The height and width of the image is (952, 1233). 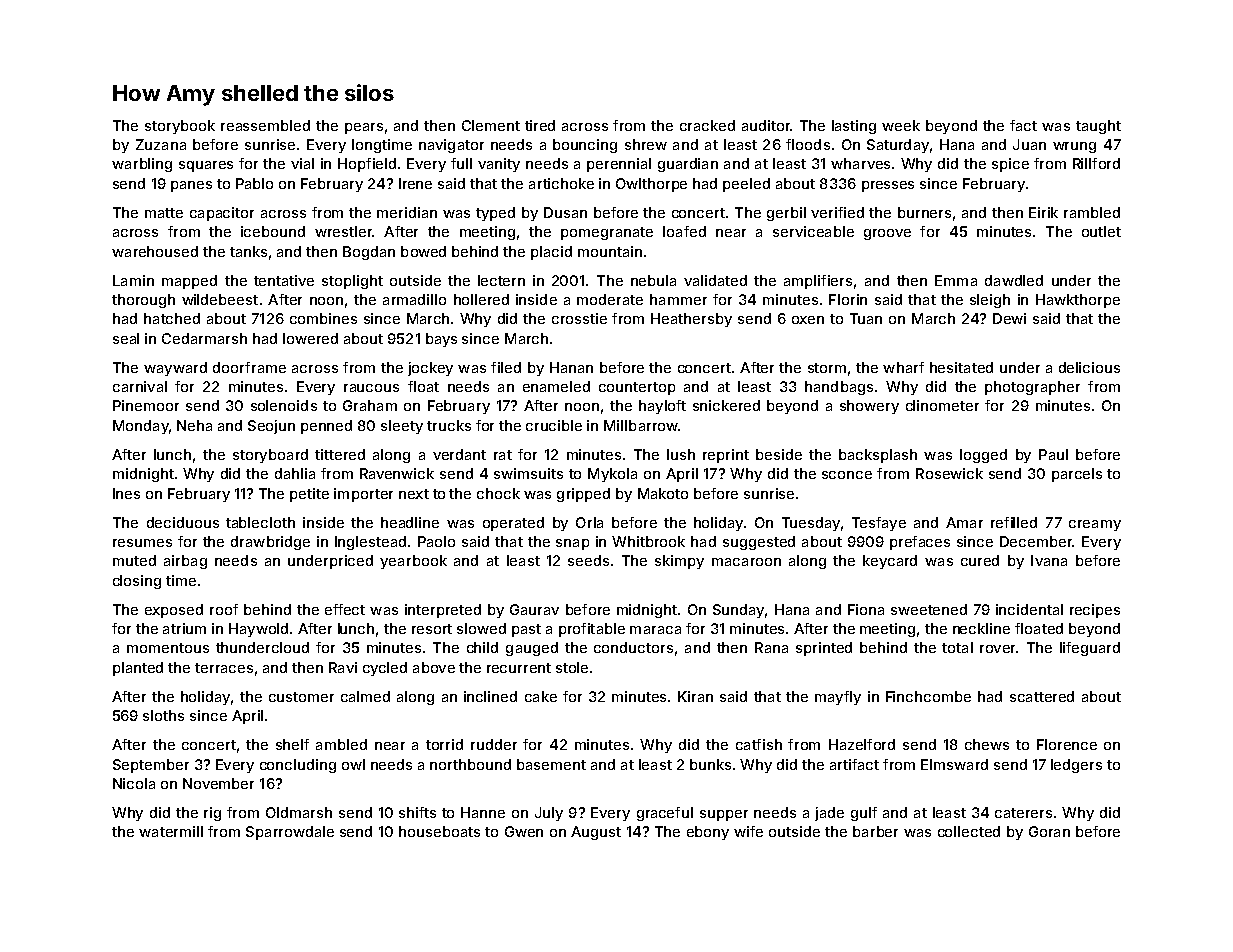 I want to click on pears, so click(x=364, y=128).
